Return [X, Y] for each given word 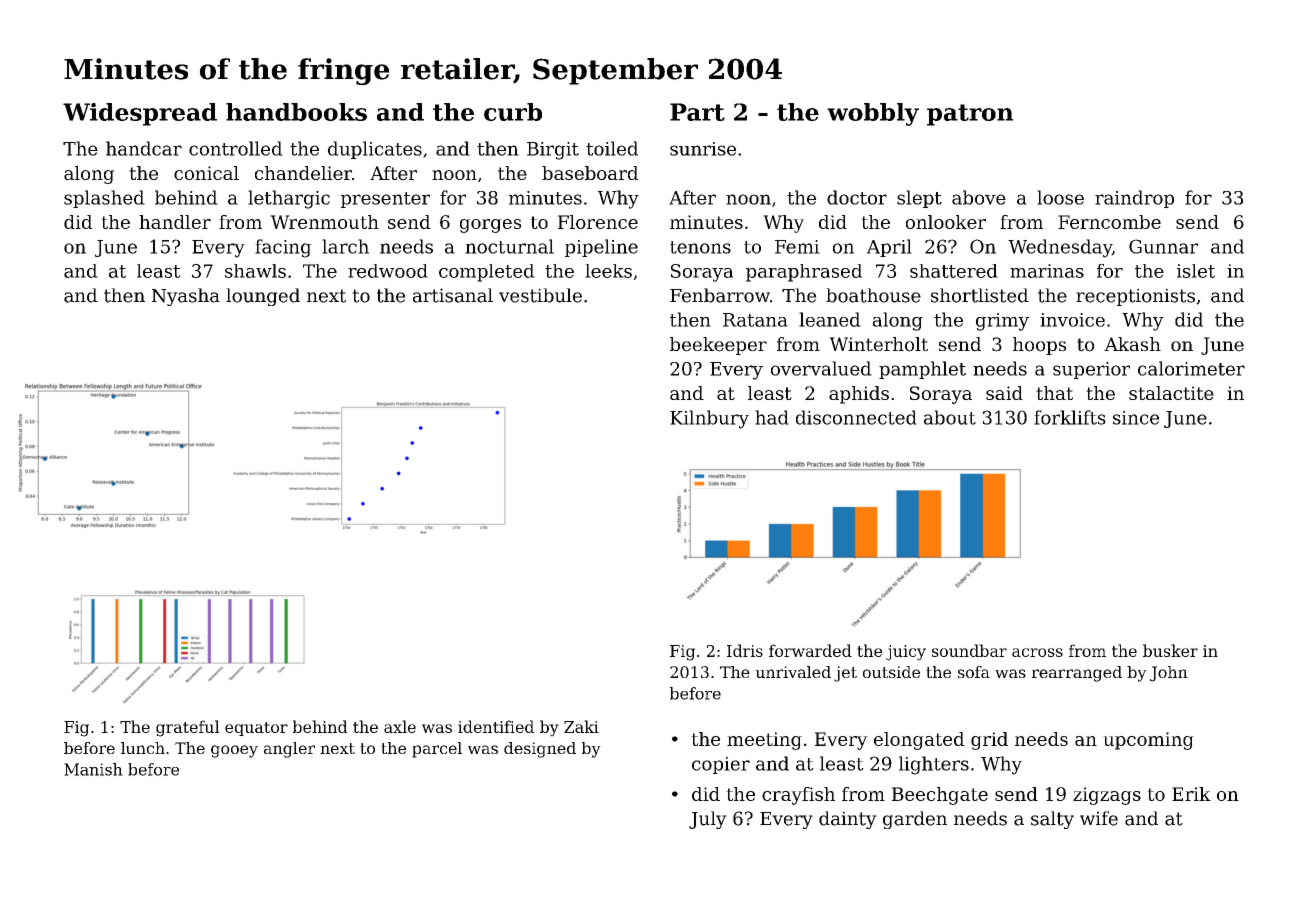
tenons [700, 247]
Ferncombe [1109, 222]
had [772, 417]
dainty [848, 820]
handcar [144, 148]
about [950, 417]
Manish [93, 769]
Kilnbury [709, 419]
